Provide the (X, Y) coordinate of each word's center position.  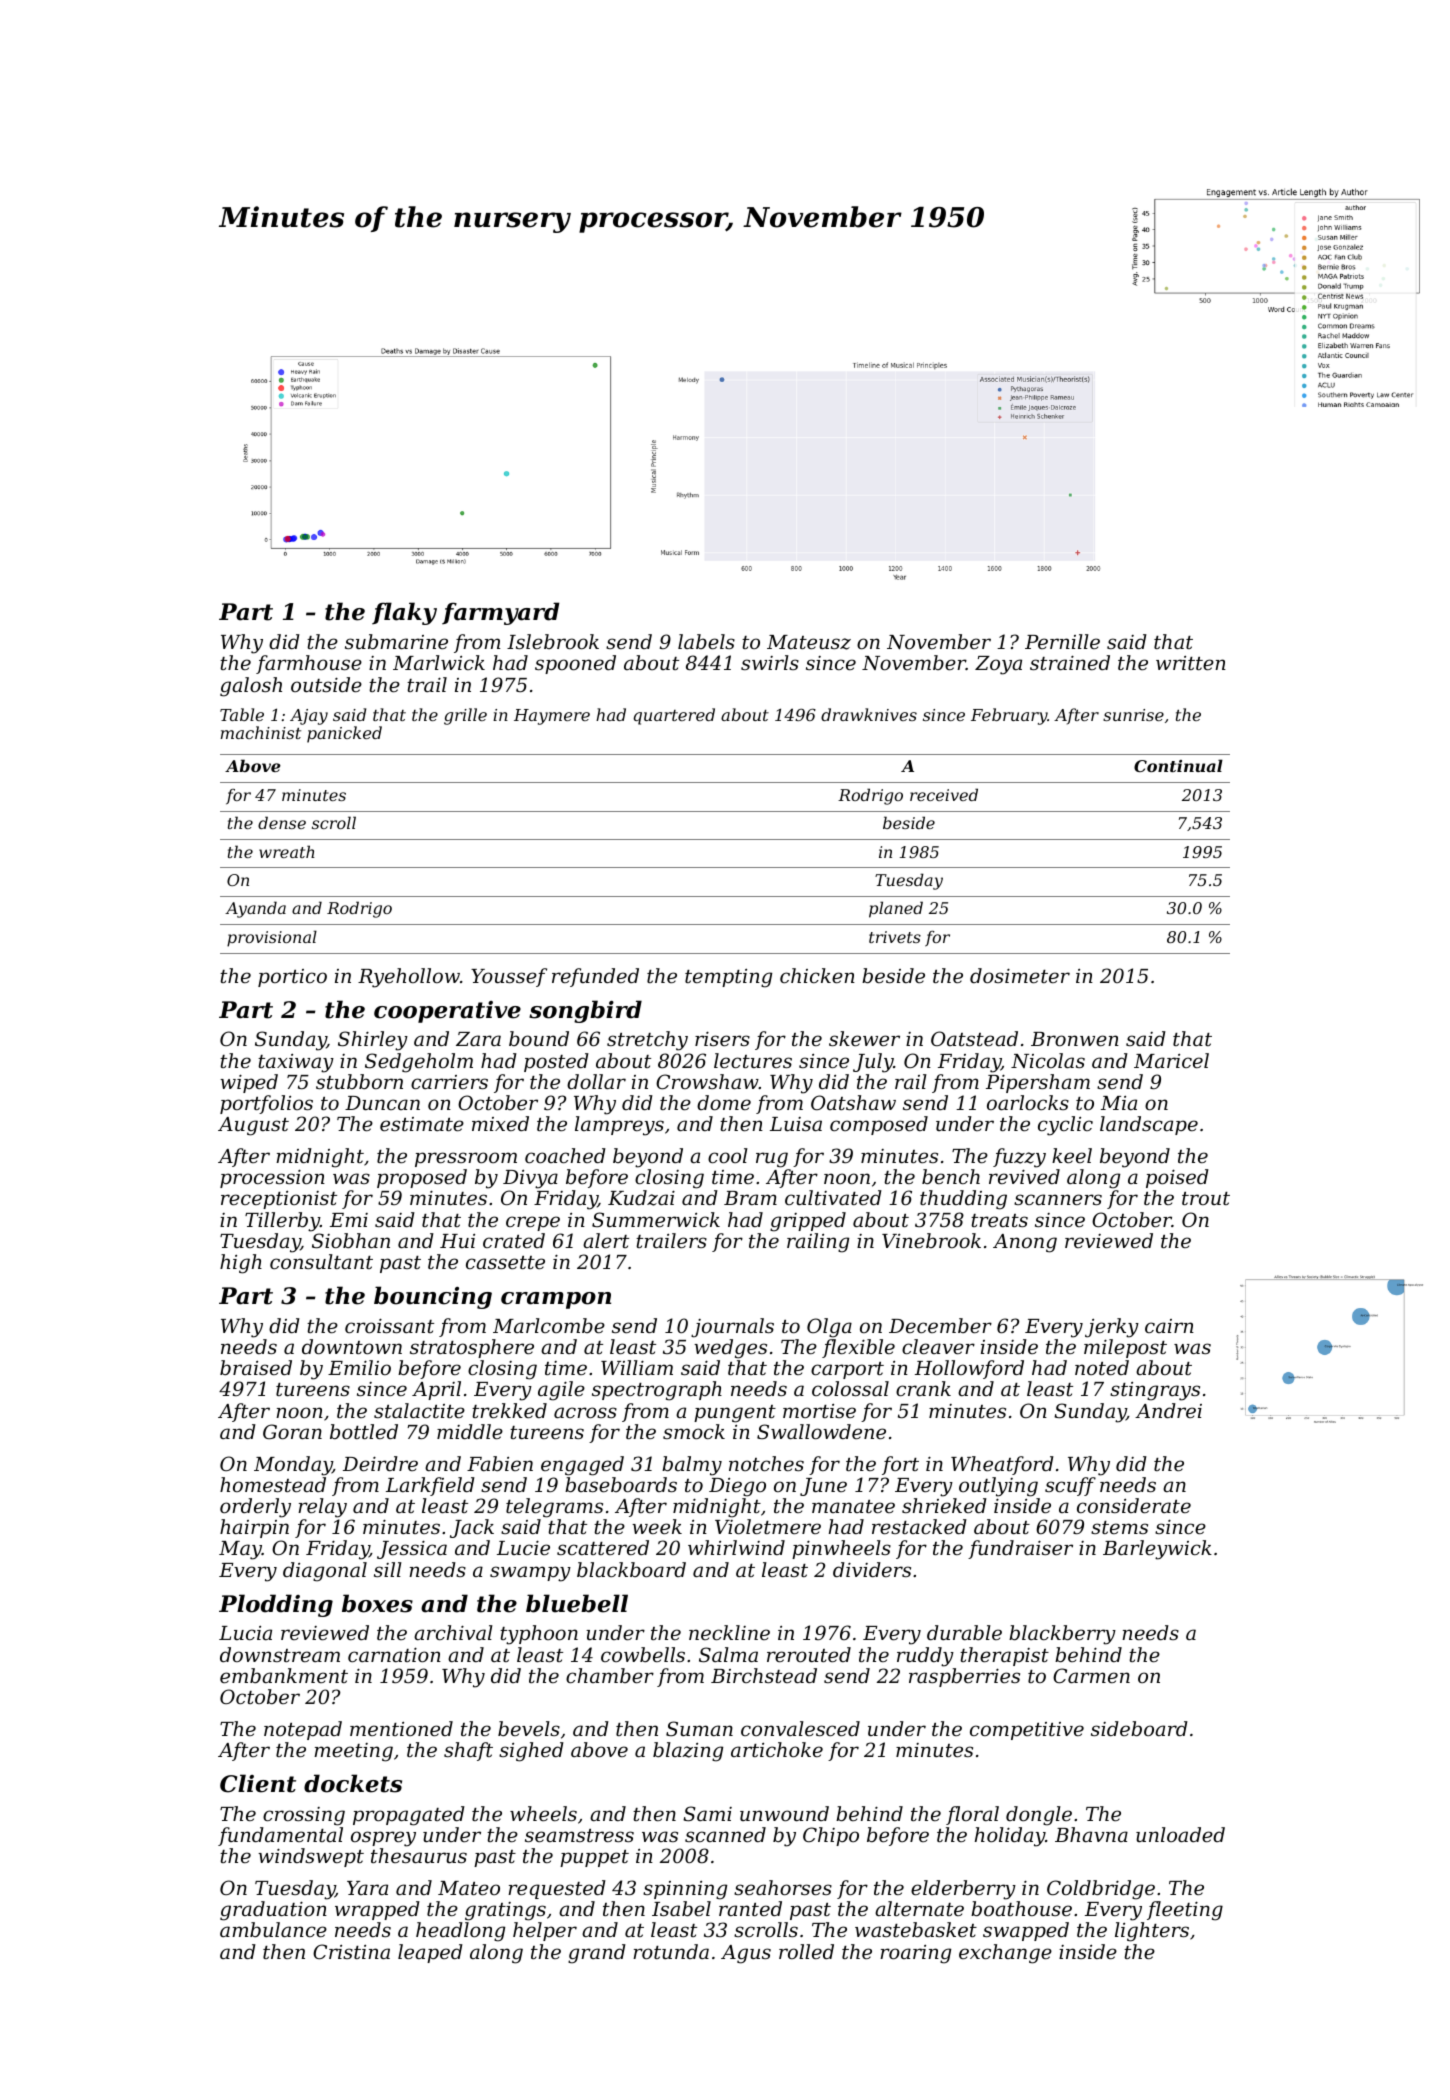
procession (272, 1178)
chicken (817, 975)
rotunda (671, 1951)
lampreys (619, 1126)
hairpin (254, 1528)
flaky (404, 613)
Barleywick (1157, 1550)
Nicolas (1048, 1060)
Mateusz (809, 642)
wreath (287, 851)
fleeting (1185, 1911)
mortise (819, 1411)
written (1191, 663)
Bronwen (1075, 1039)
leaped (430, 1953)
